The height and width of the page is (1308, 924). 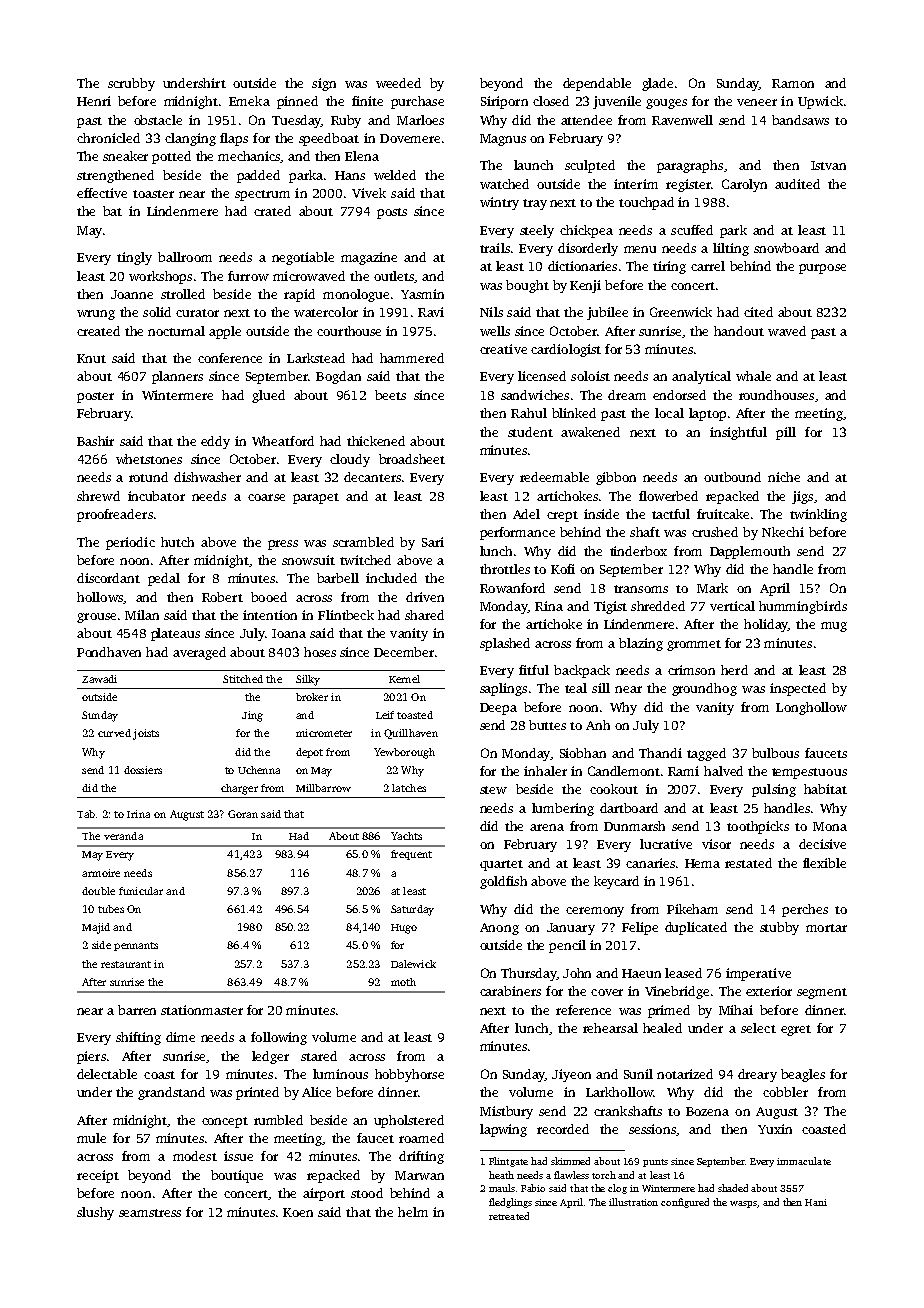 I want to click on clanging, so click(x=190, y=139).
